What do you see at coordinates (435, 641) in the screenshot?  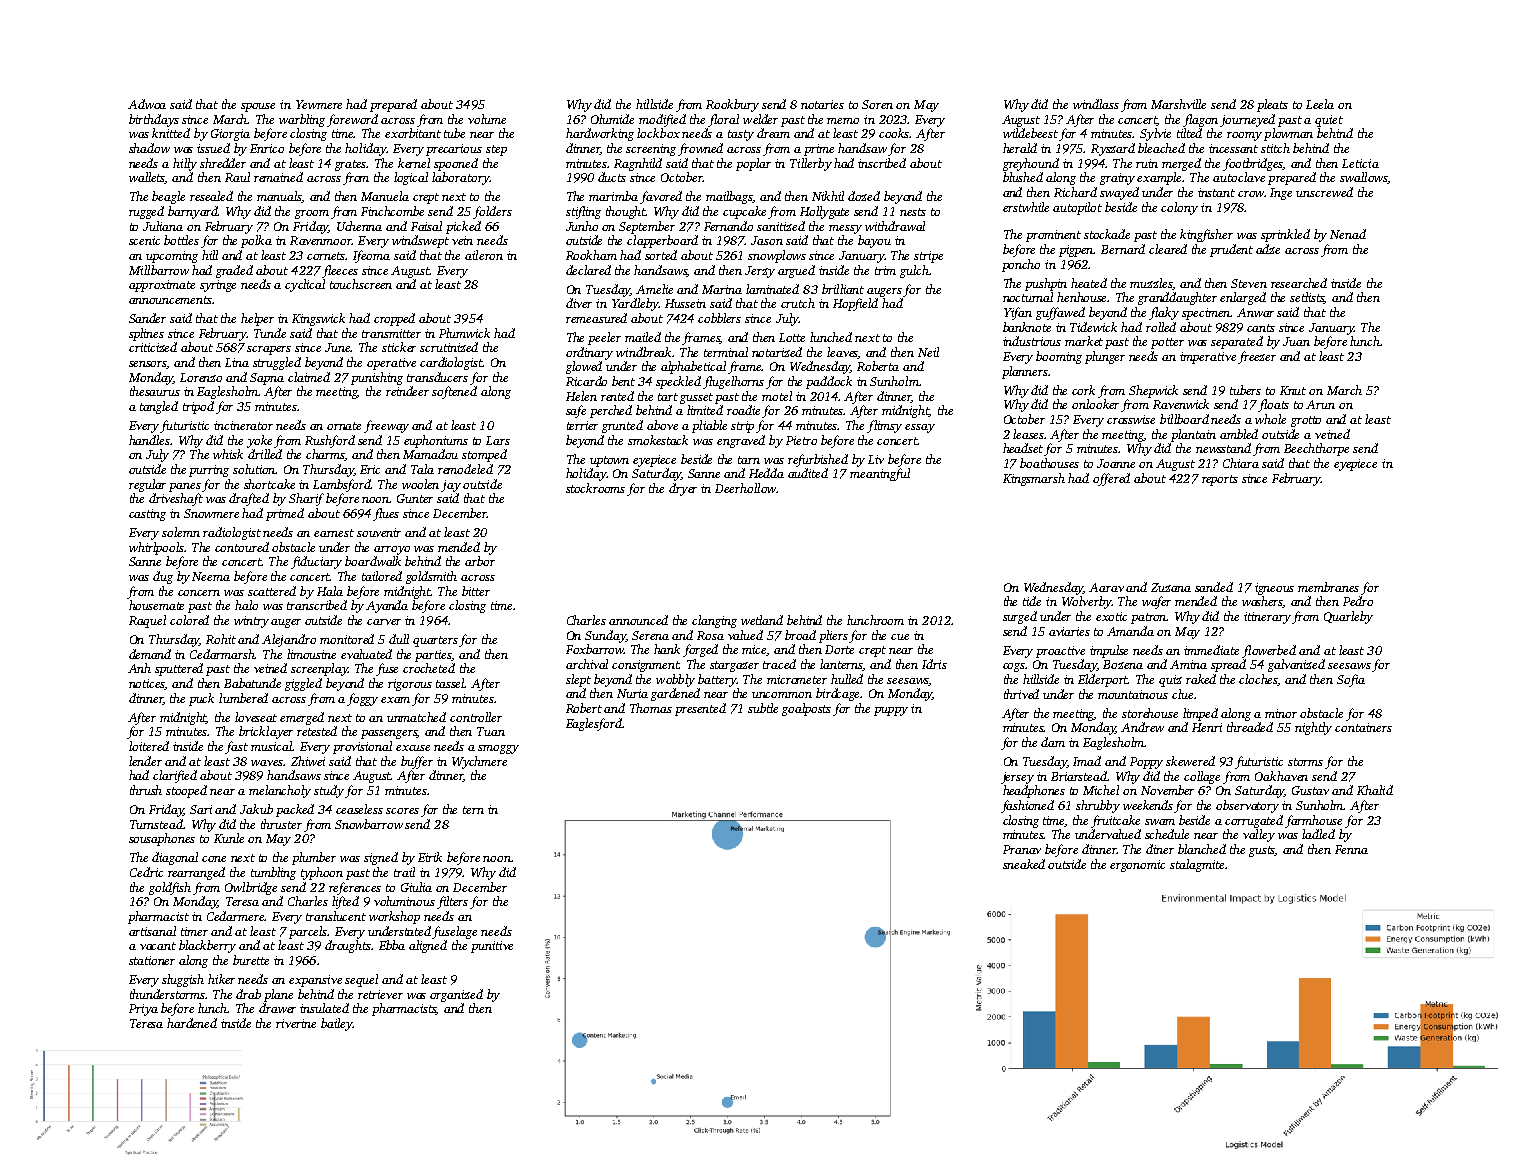 I see `quarters` at bounding box center [435, 641].
